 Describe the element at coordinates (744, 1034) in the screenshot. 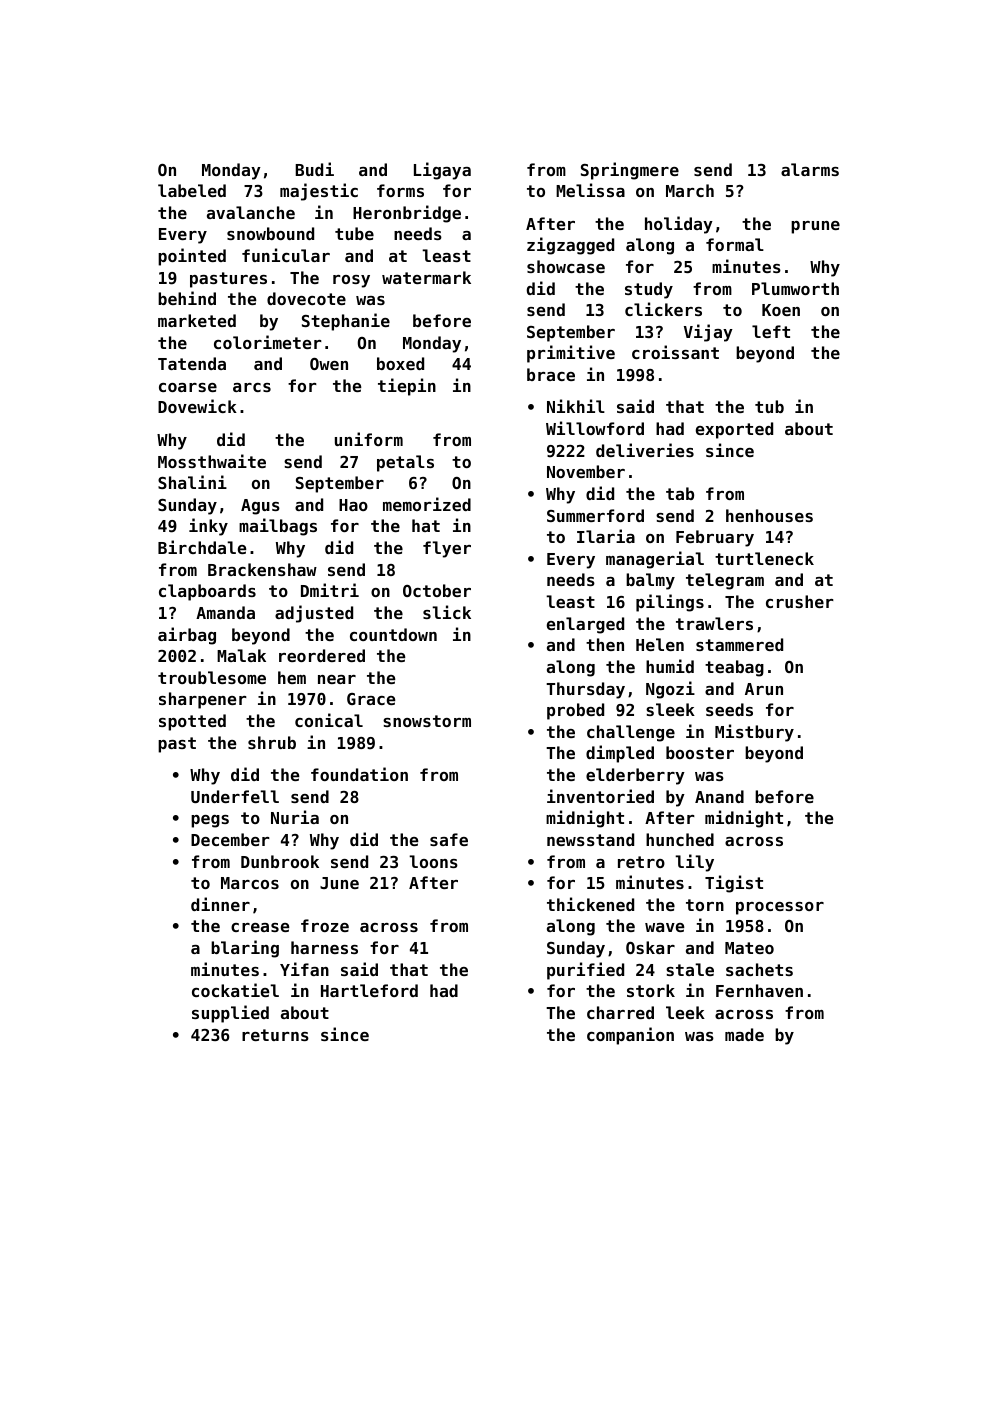

I see `made` at that location.
